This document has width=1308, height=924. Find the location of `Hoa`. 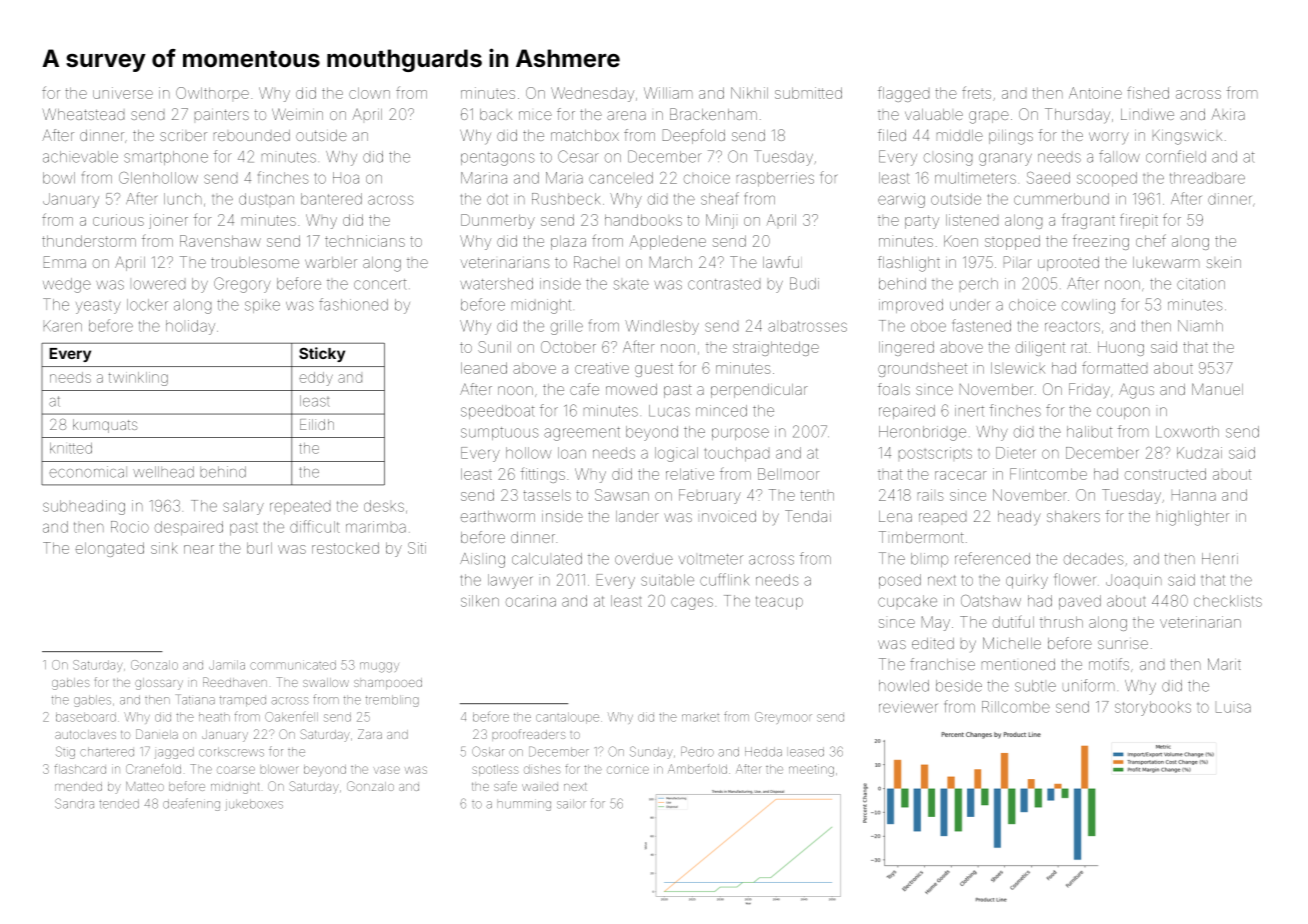

Hoa is located at coordinates (346, 178).
